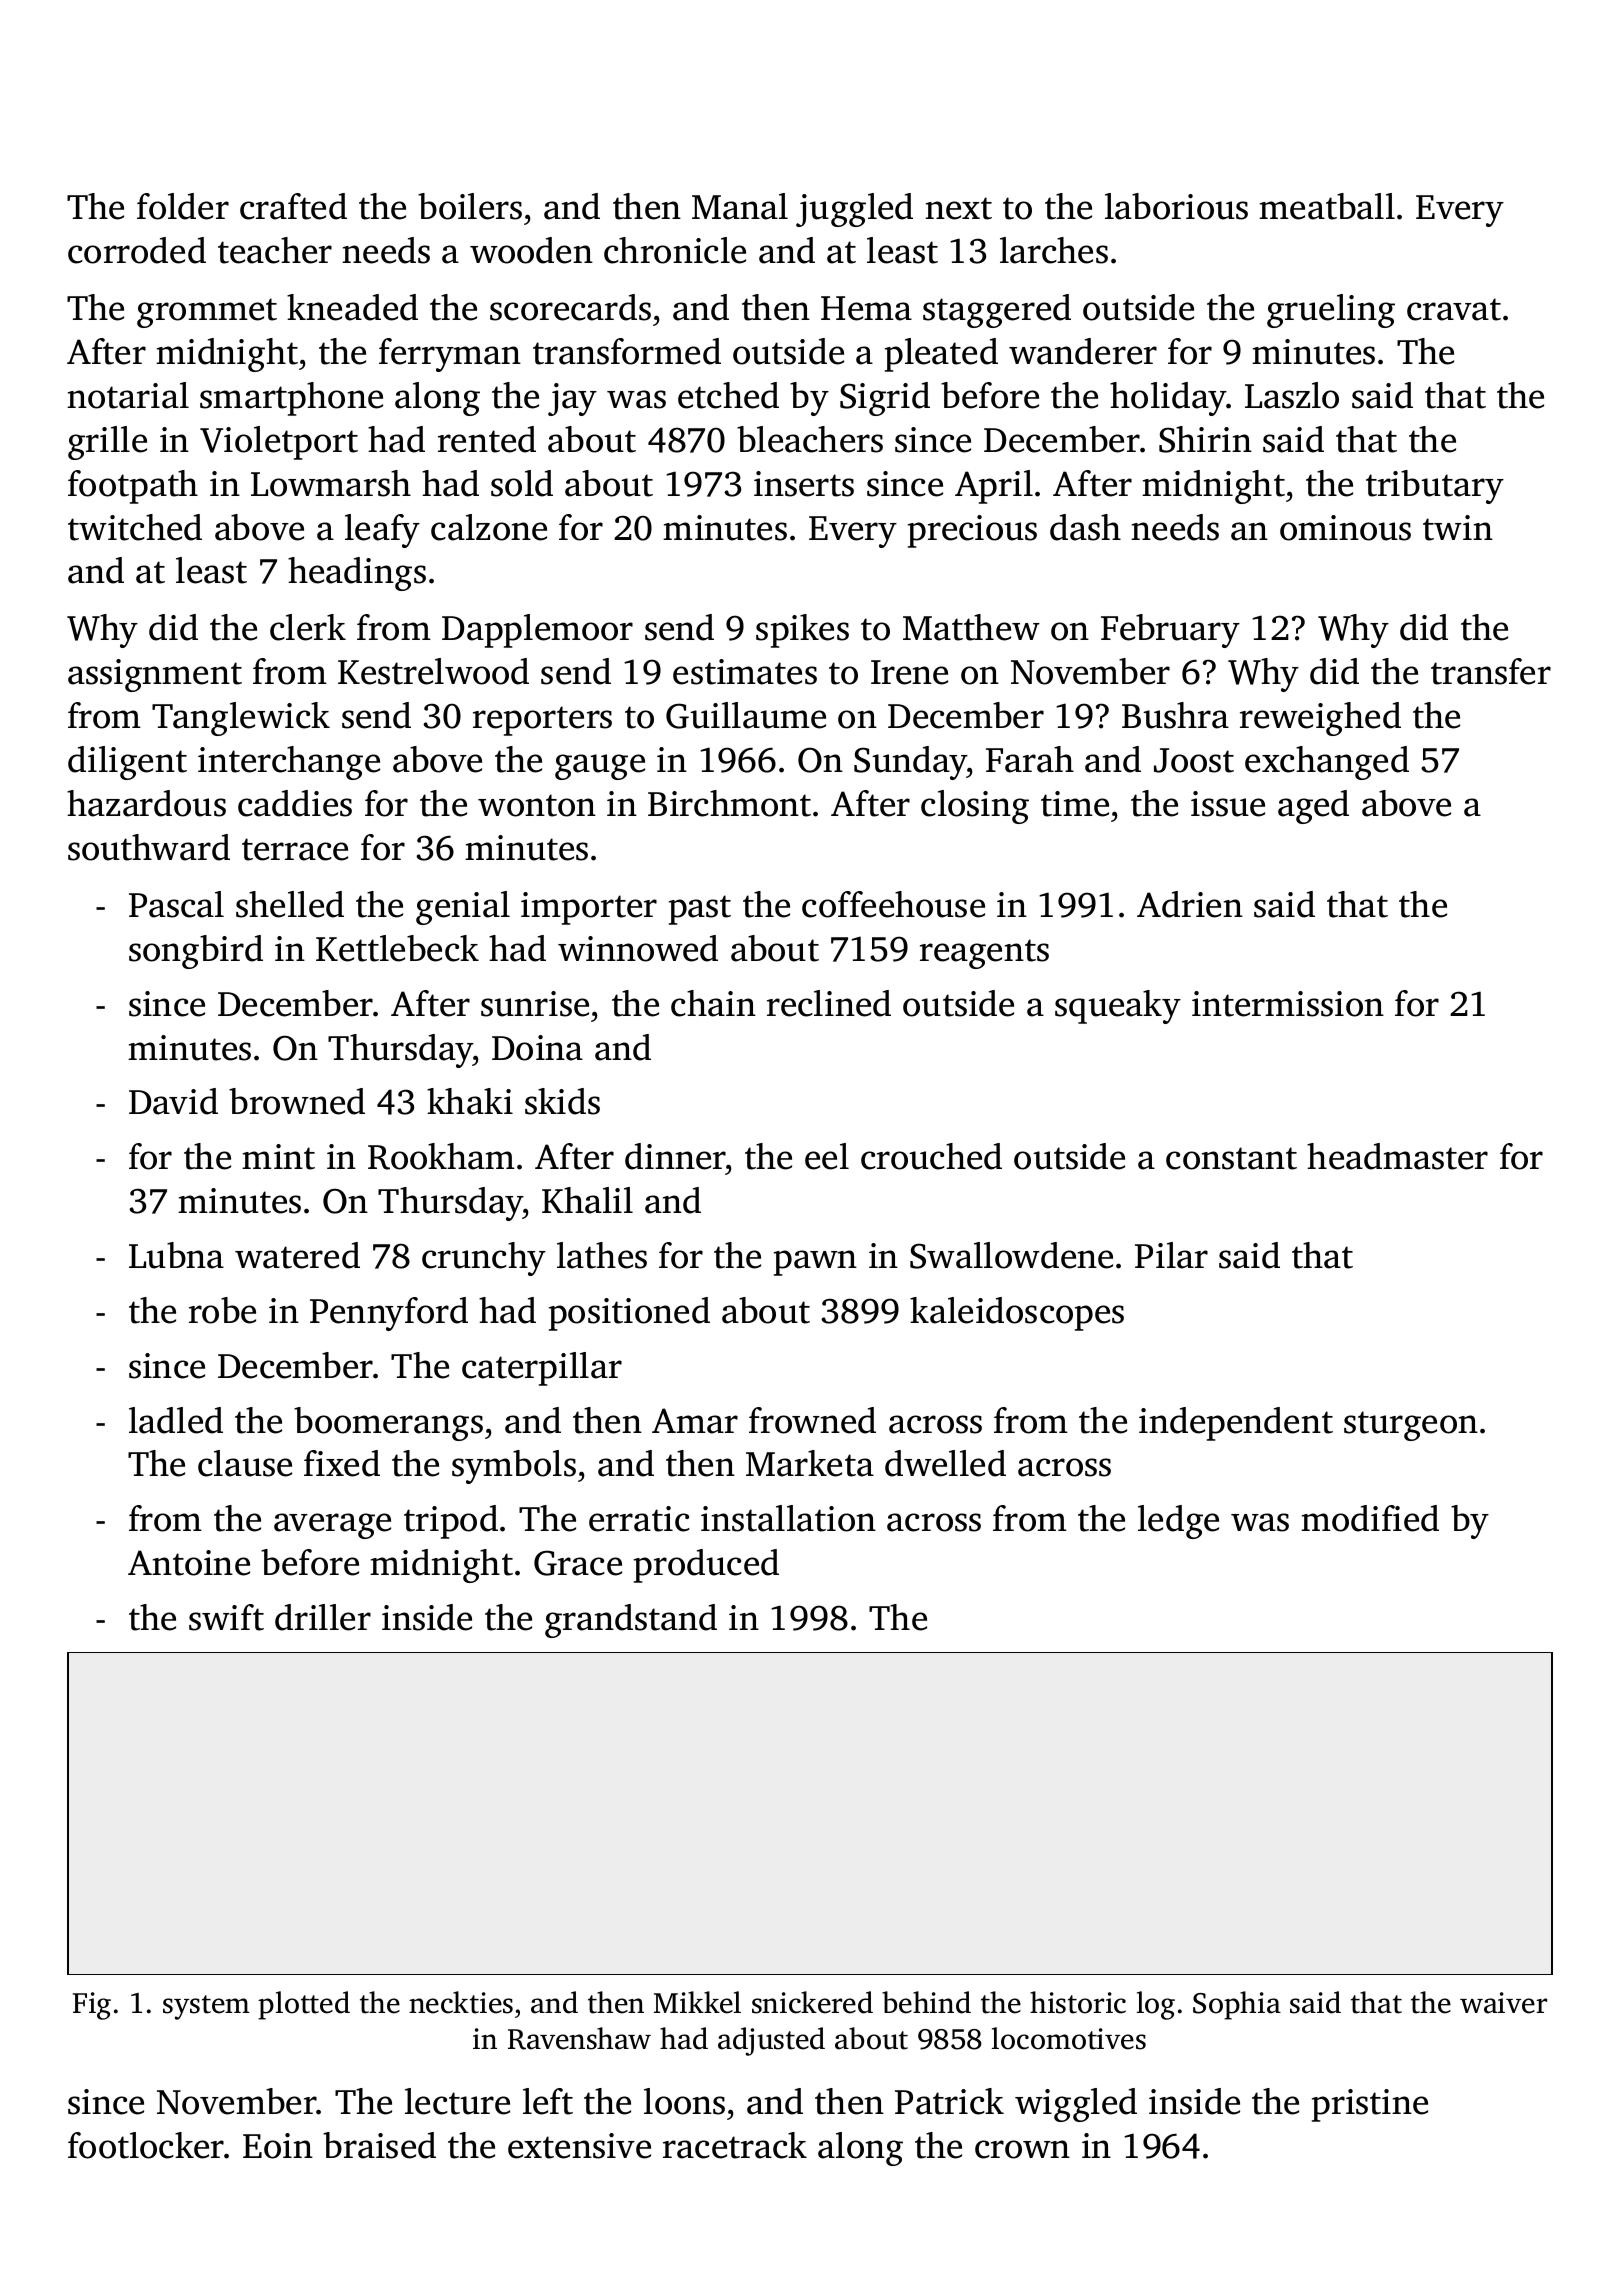 Image resolution: width=1620 pixels, height=2292 pixels. I want to click on grueling, so click(1331, 311).
